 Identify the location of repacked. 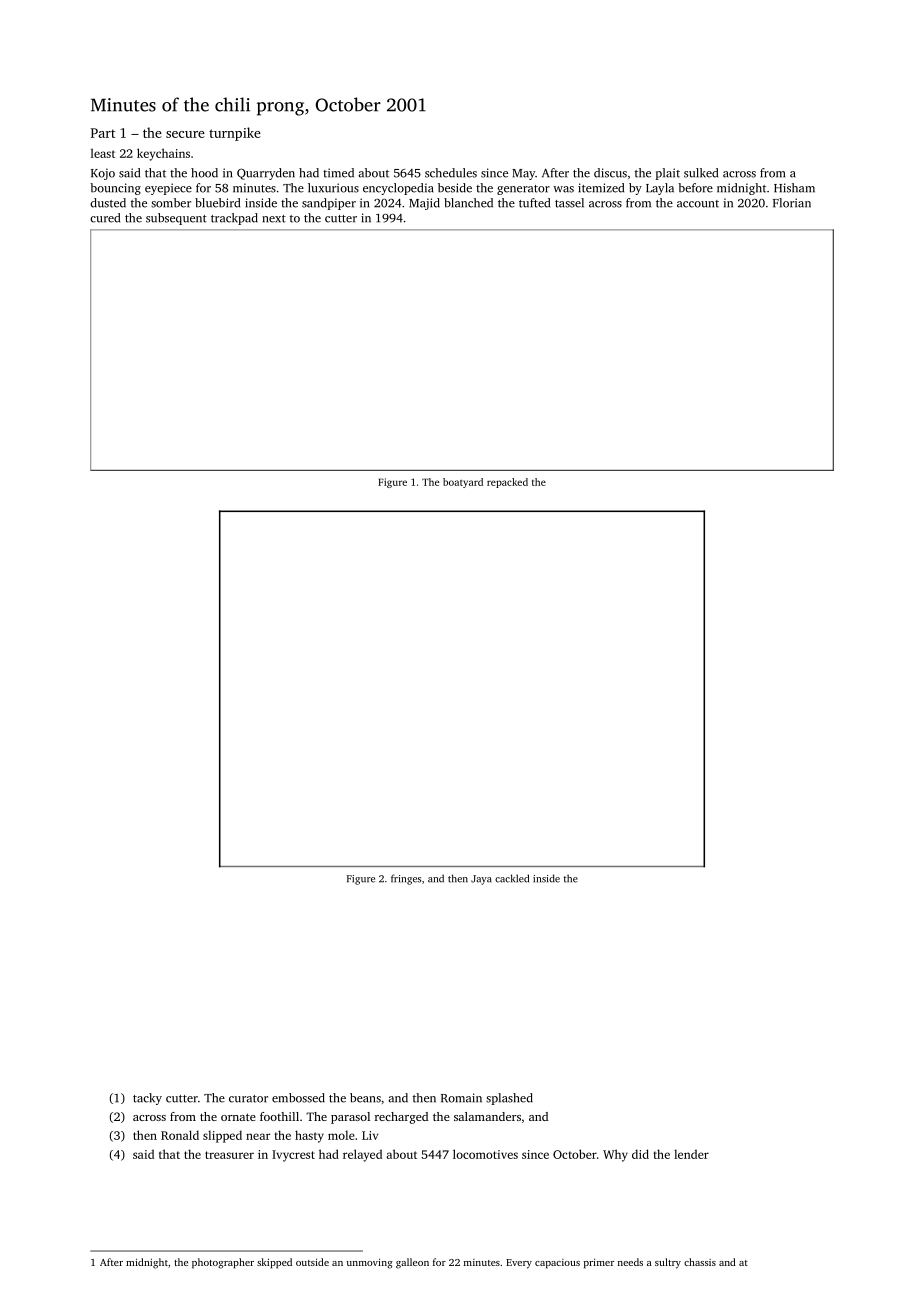
(507, 483).
